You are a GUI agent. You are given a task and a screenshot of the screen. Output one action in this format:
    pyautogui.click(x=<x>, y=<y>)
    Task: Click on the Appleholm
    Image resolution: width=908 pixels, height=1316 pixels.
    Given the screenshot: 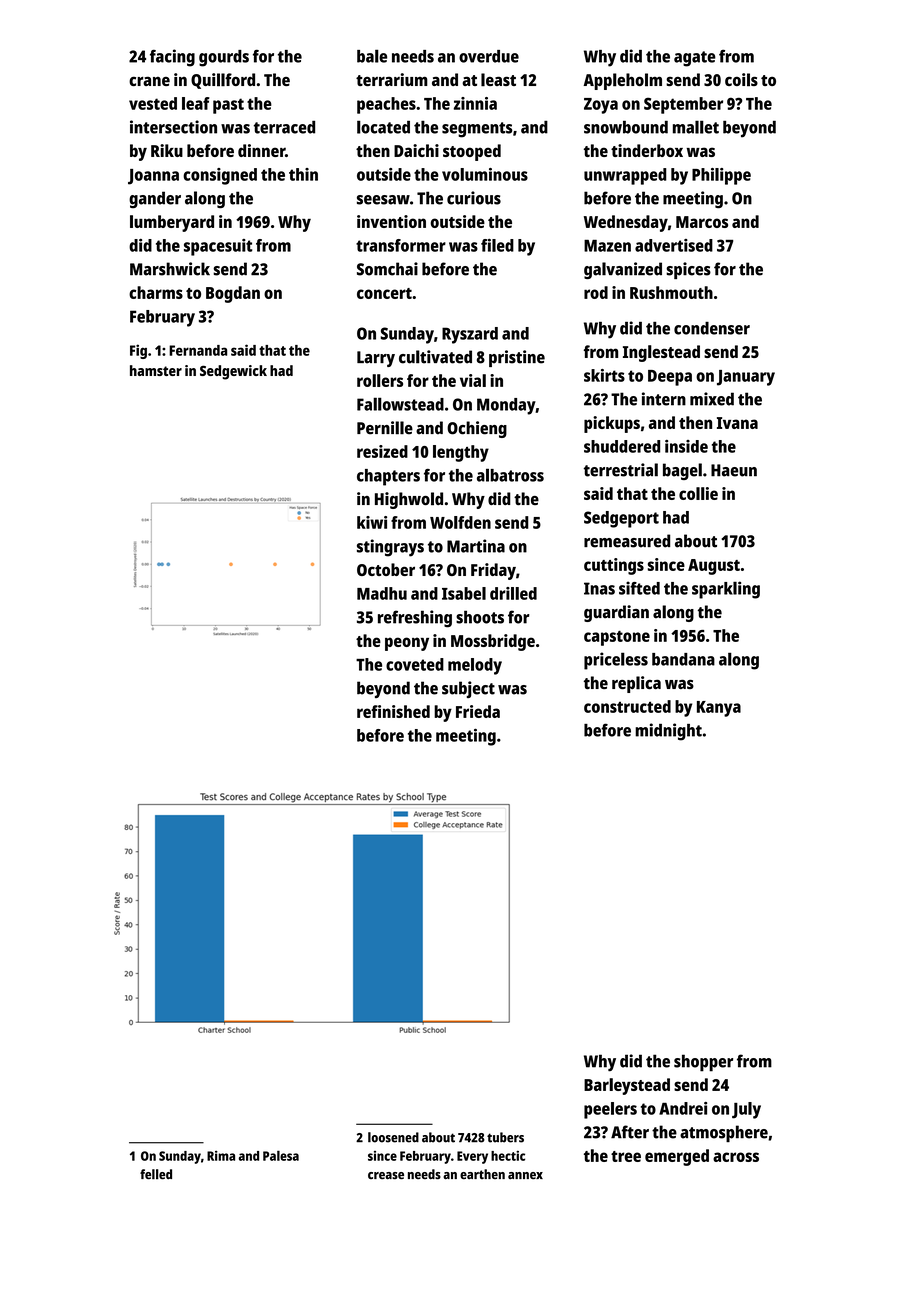 What is the action you would take?
    pyautogui.click(x=622, y=81)
